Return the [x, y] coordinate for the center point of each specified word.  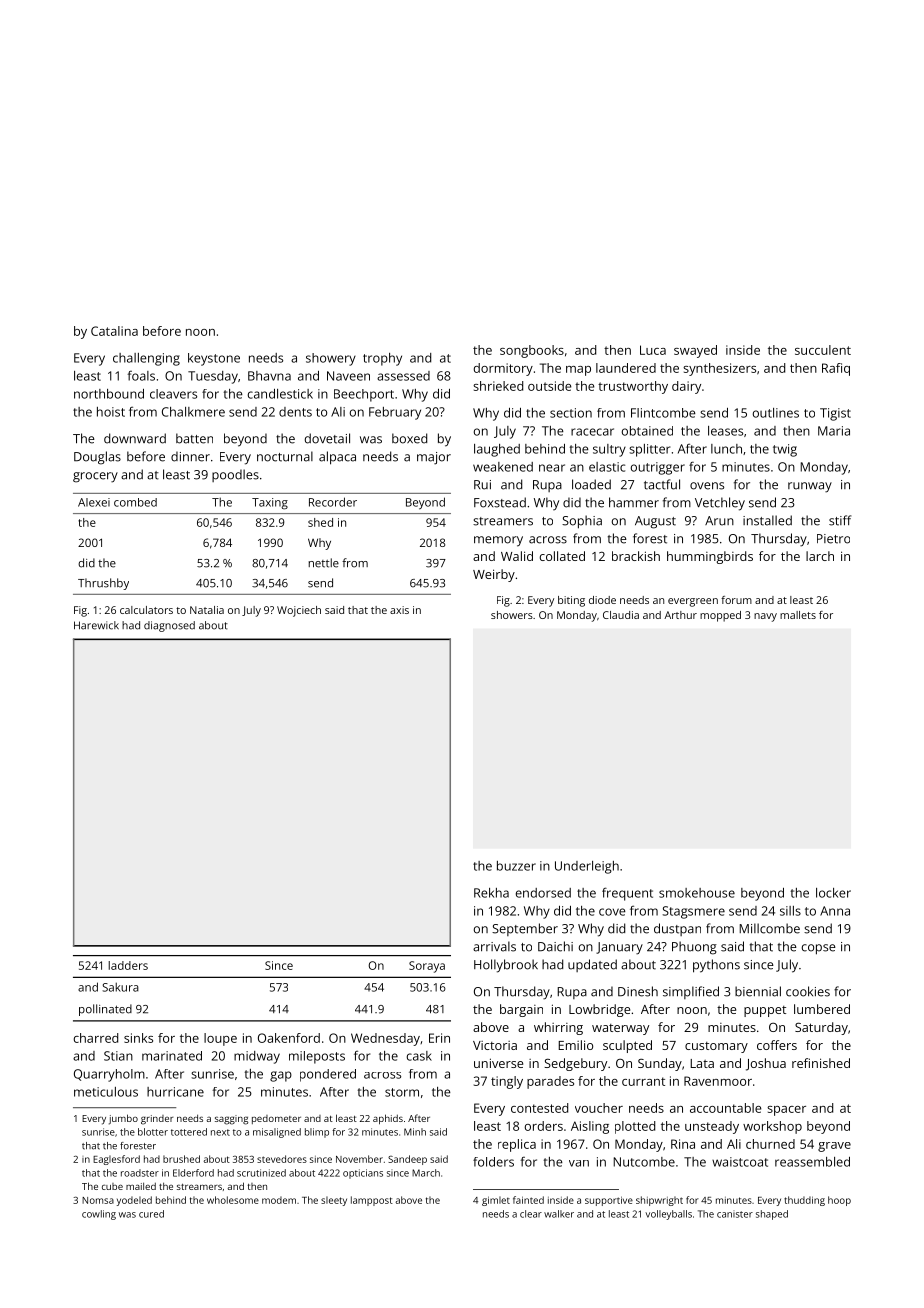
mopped [720, 616]
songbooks [532, 351]
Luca [653, 350]
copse [819, 949]
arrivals [494, 946]
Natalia [207, 610]
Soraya [427, 967]
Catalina [114, 331]
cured [151, 1214]
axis [399, 610]
